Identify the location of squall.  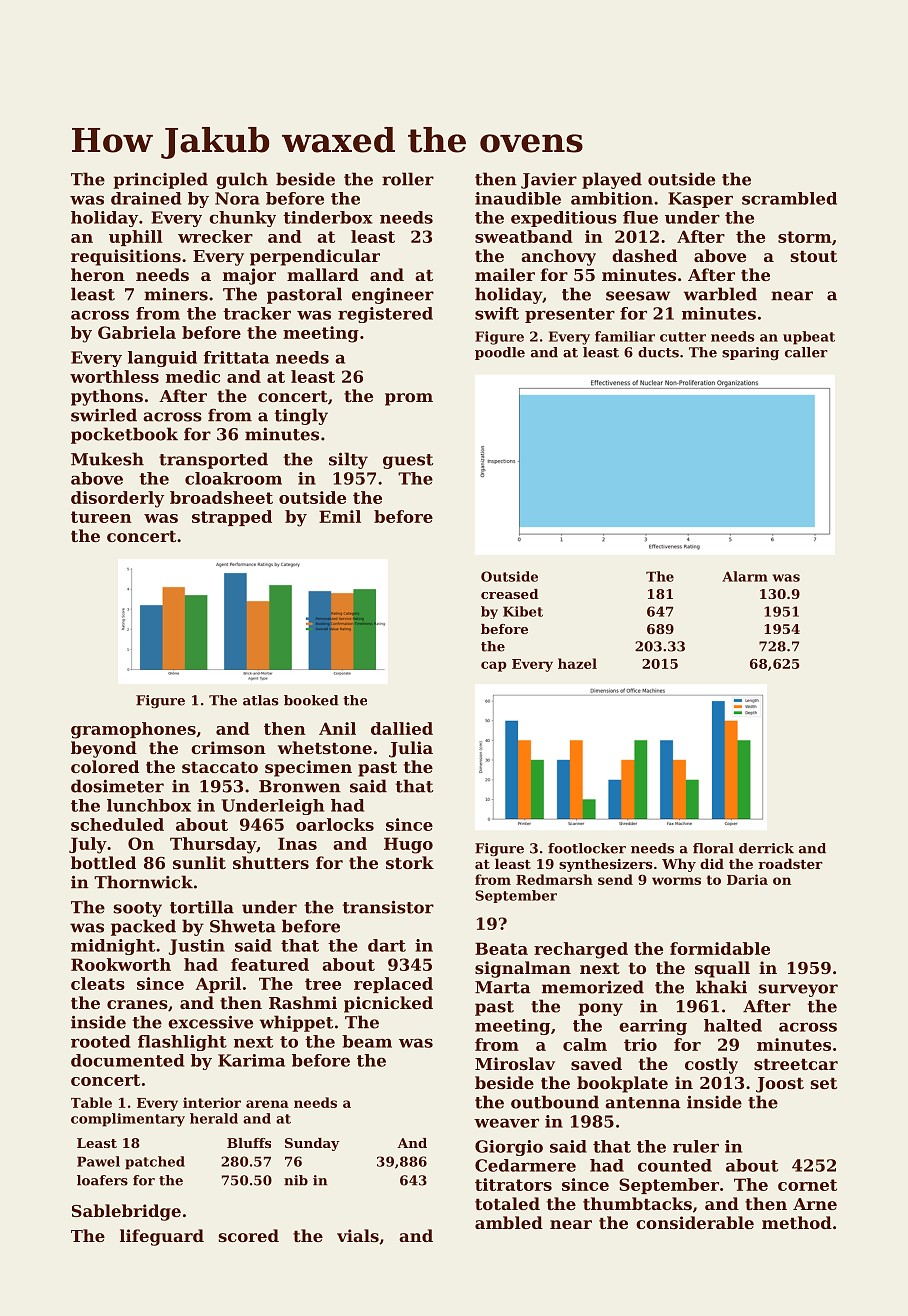
(722, 969).
